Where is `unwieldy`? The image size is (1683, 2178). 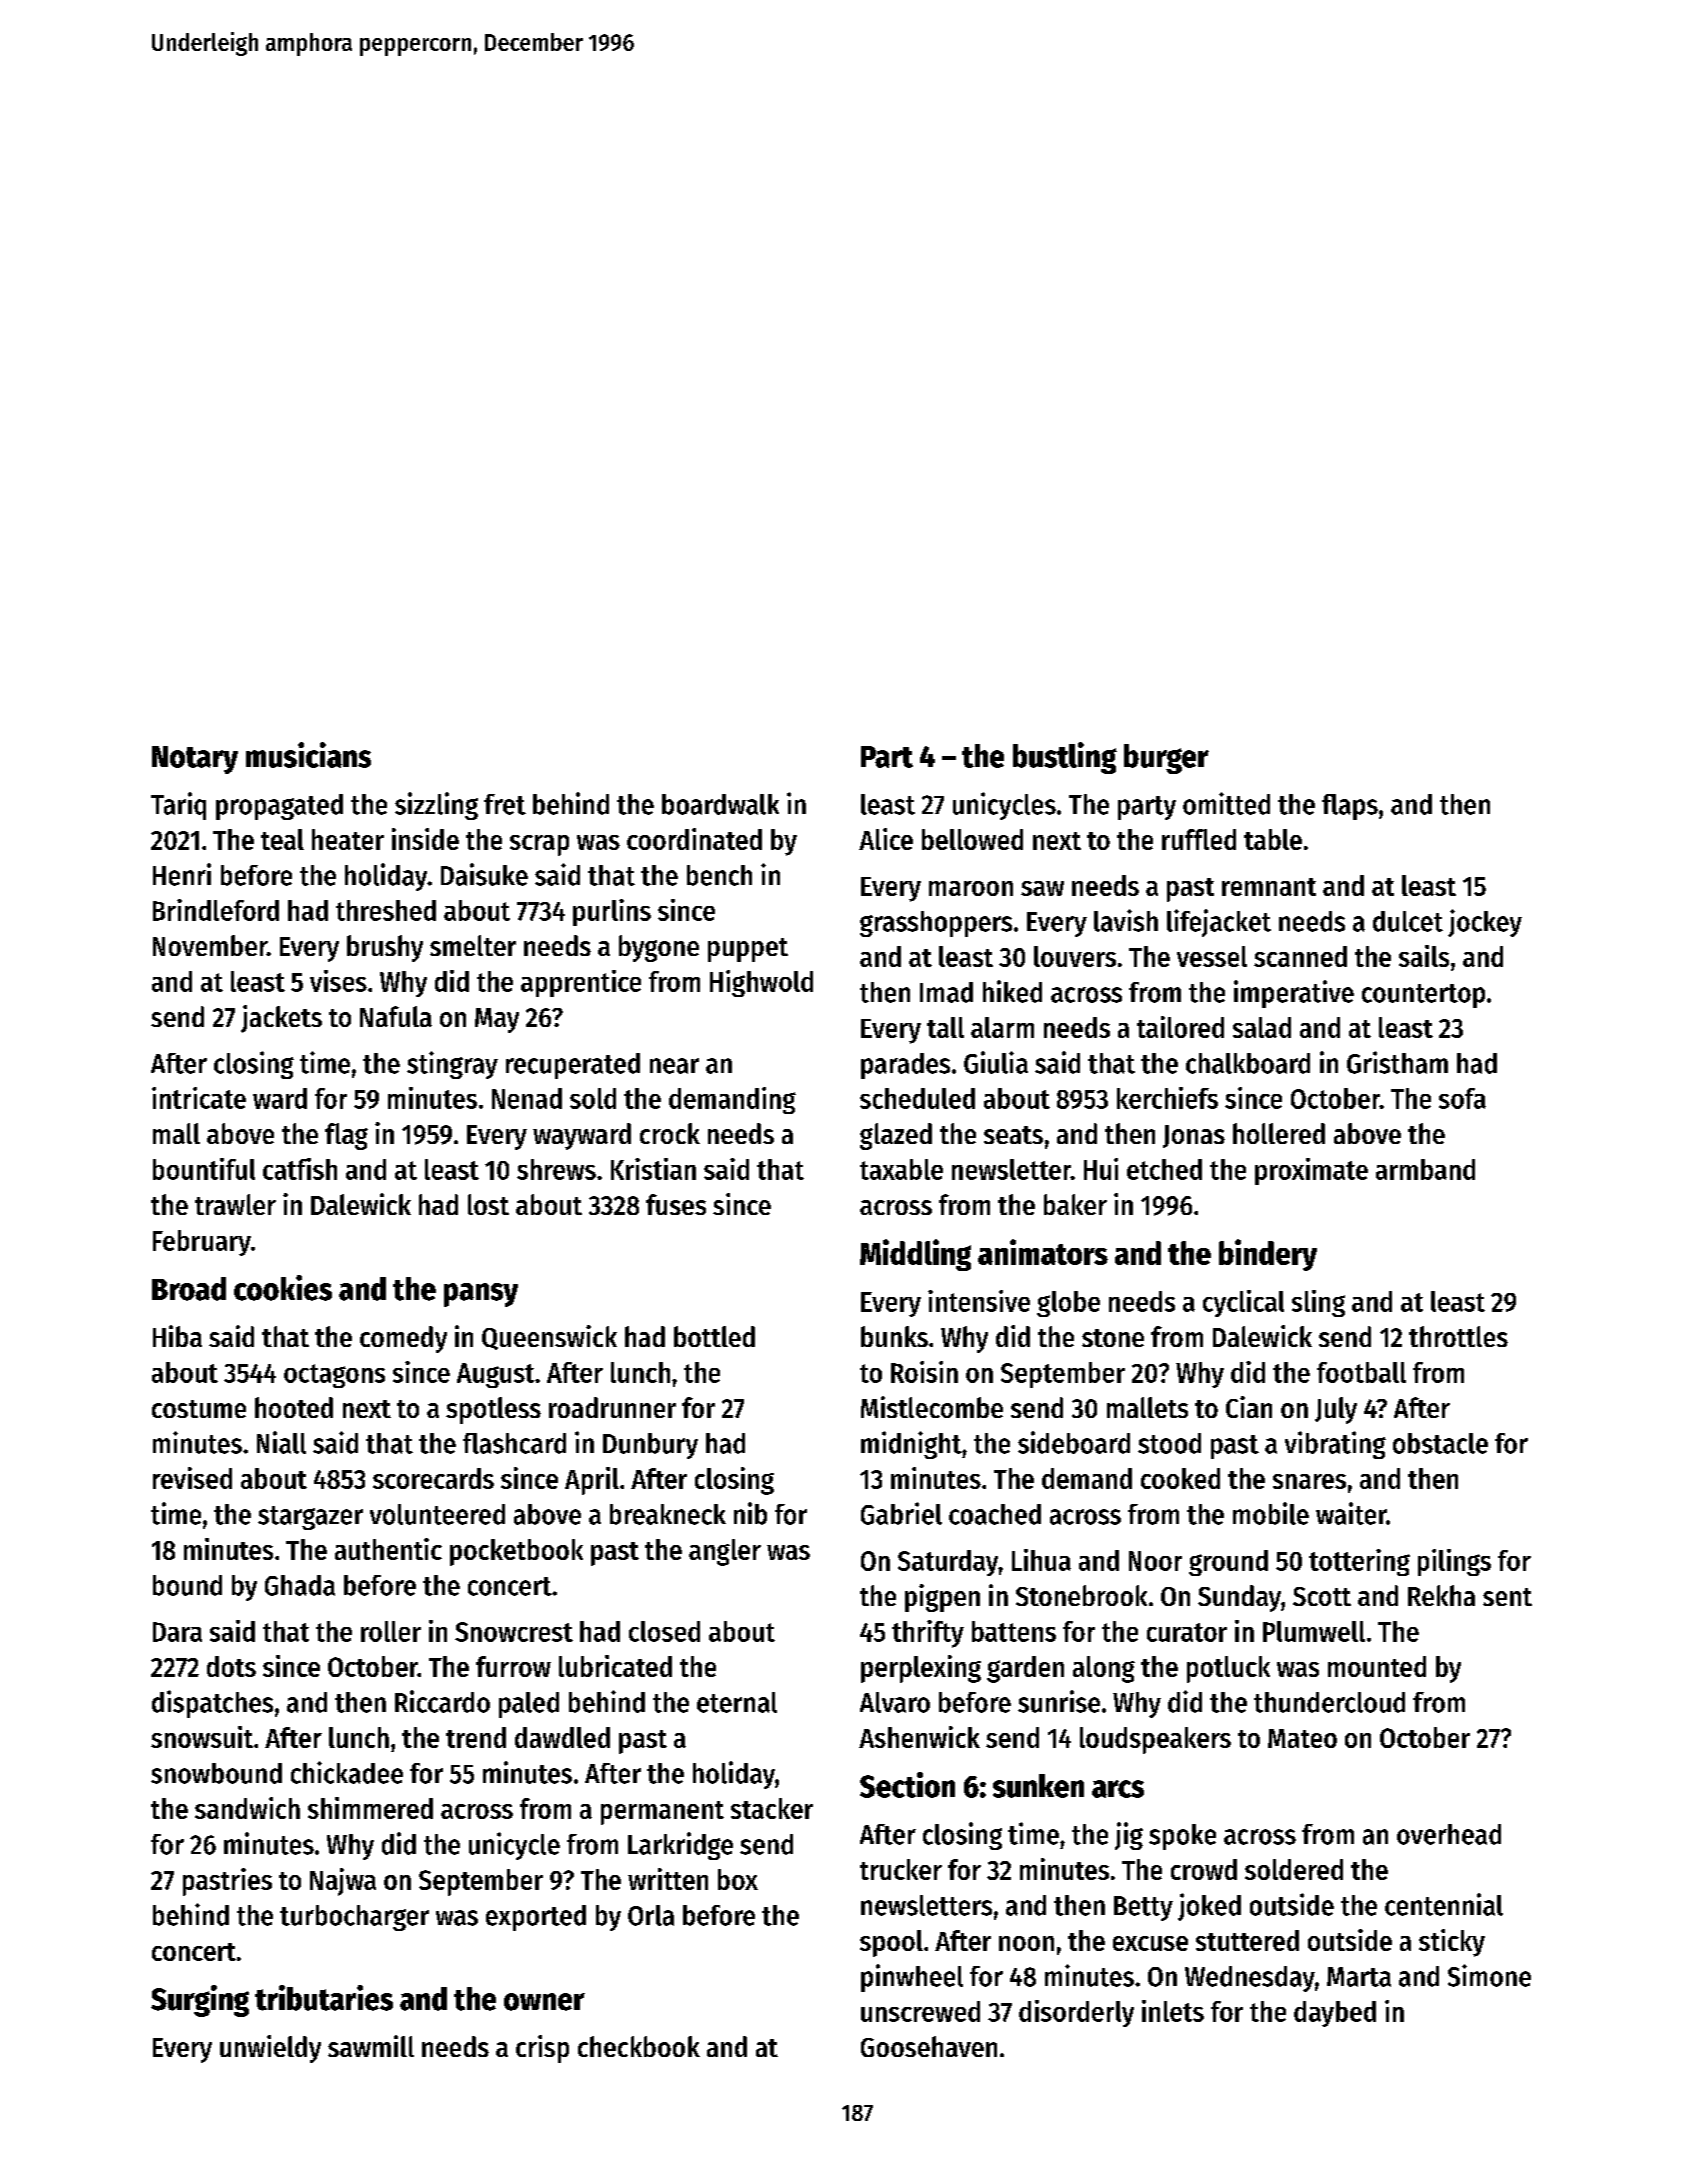
unwieldy is located at coordinates (270, 2049).
